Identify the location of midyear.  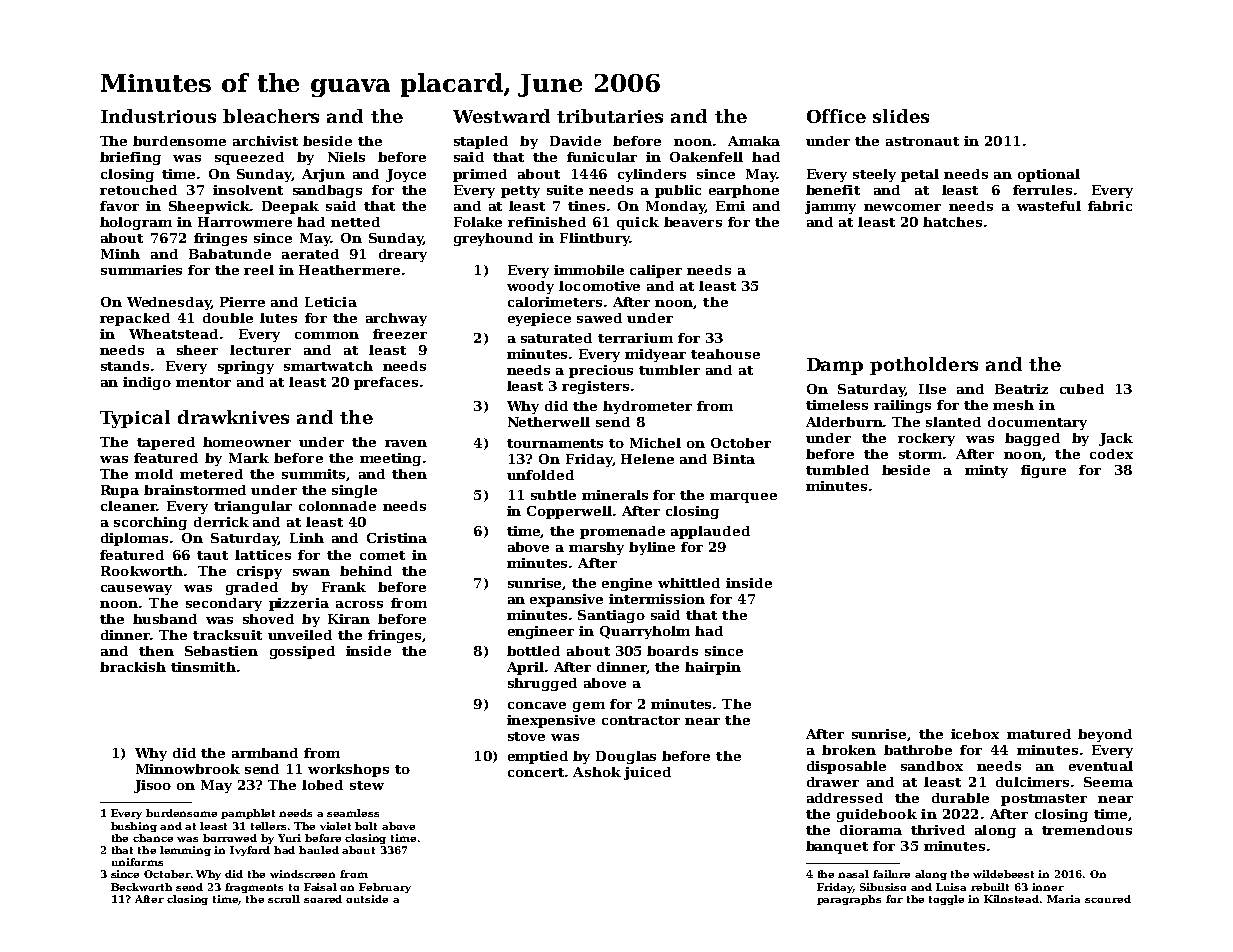
(655, 355).
